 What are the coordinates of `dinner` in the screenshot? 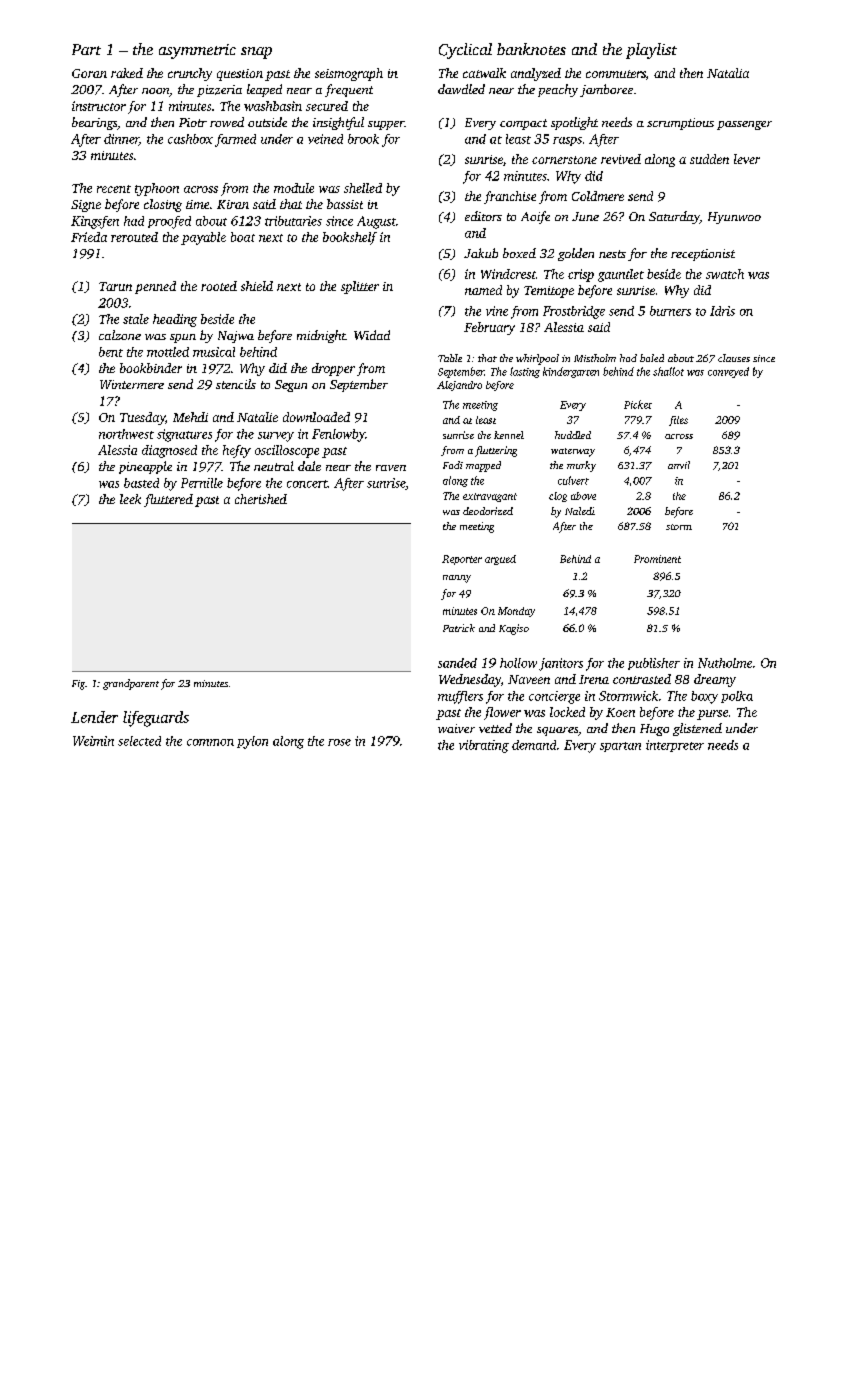 It's located at (121, 140).
